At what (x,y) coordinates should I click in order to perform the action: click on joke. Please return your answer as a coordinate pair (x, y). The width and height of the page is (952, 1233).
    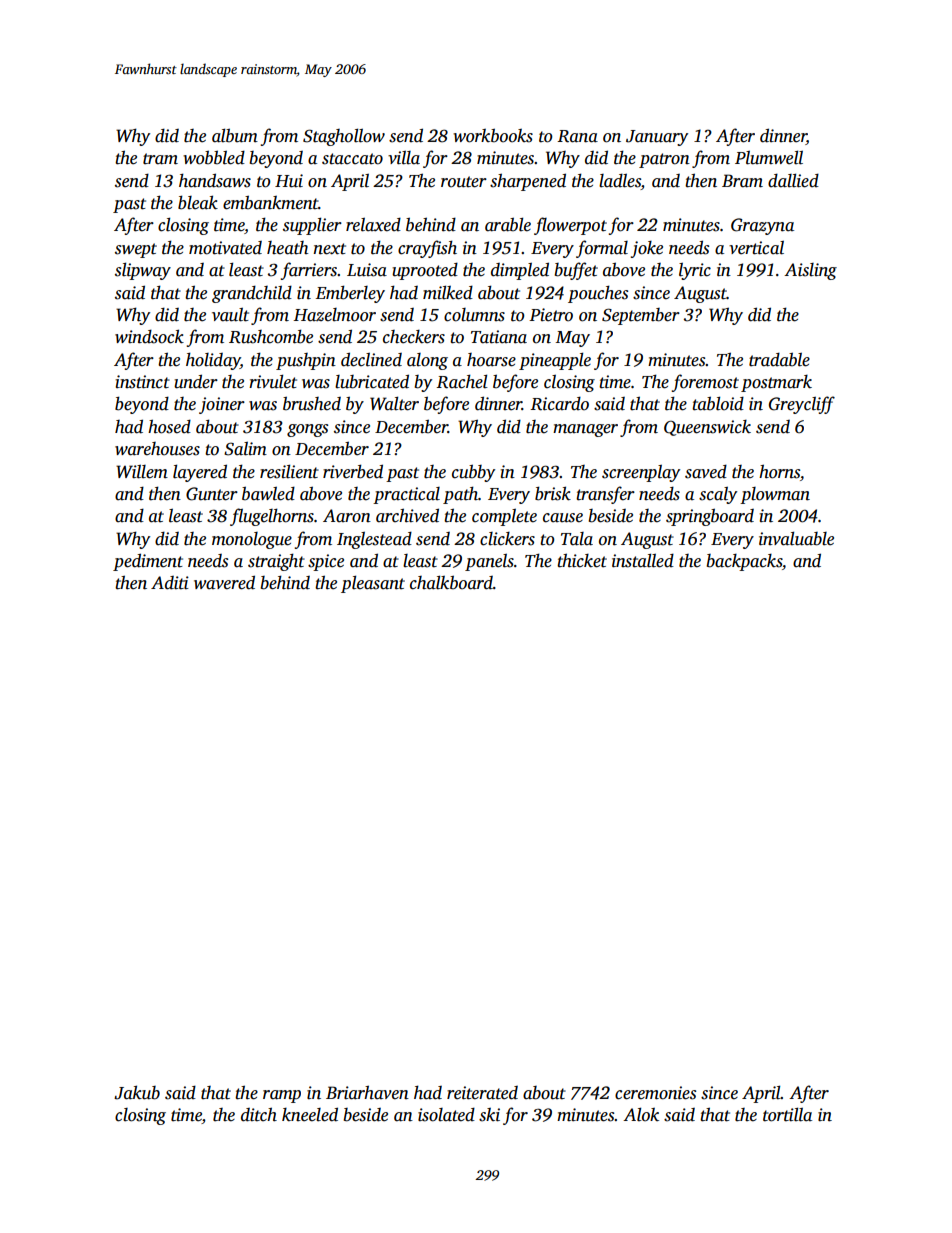
    Looking at the image, I should click on (647, 249).
